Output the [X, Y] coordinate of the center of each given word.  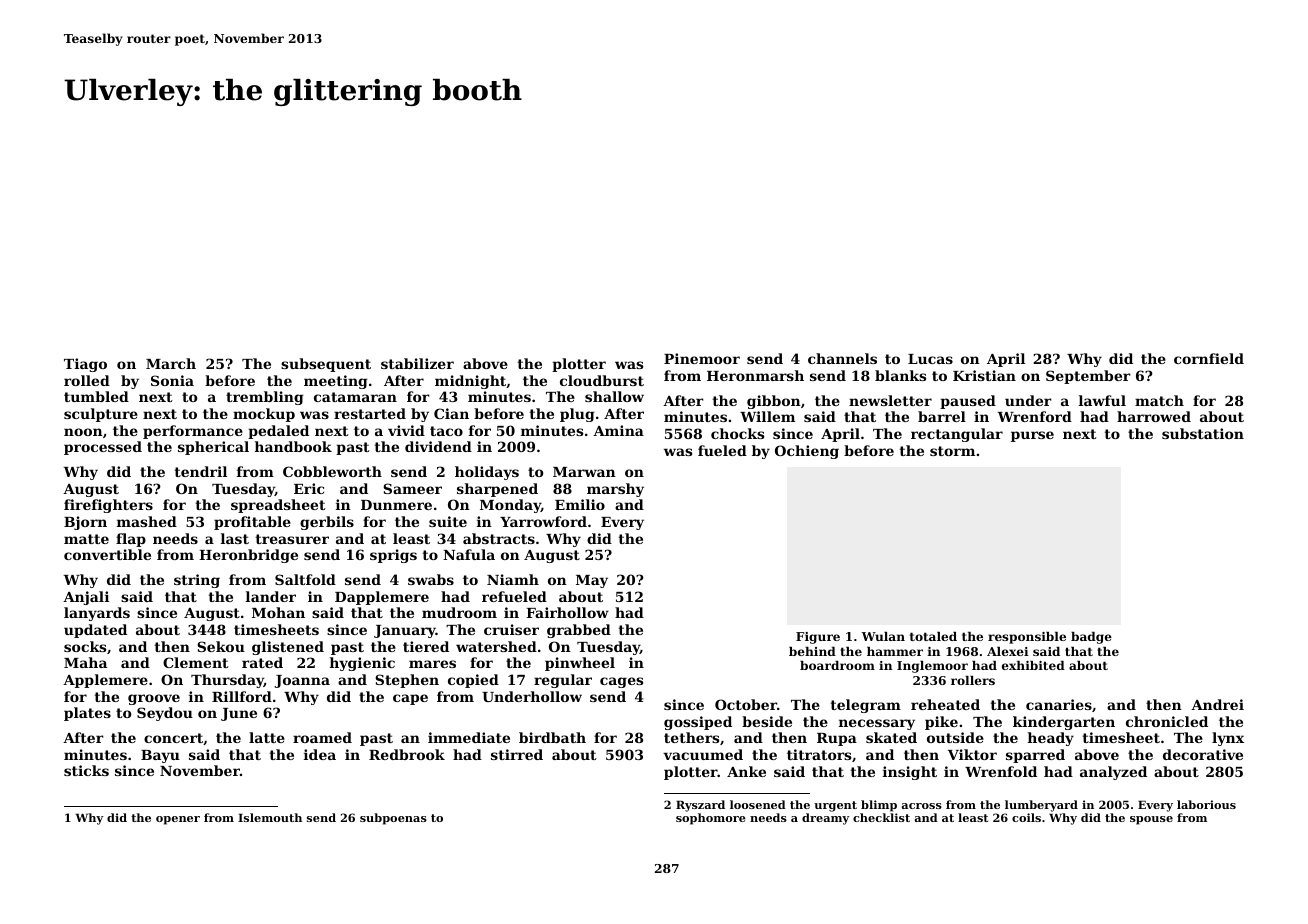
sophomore [711, 819]
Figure [818, 638]
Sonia [172, 380]
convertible [107, 554]
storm [952, 451]
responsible [1027, 638]
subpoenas [393, 819]
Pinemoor [702, 358]
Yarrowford [543, 521]
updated [95, 631]
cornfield [1209, 358]
